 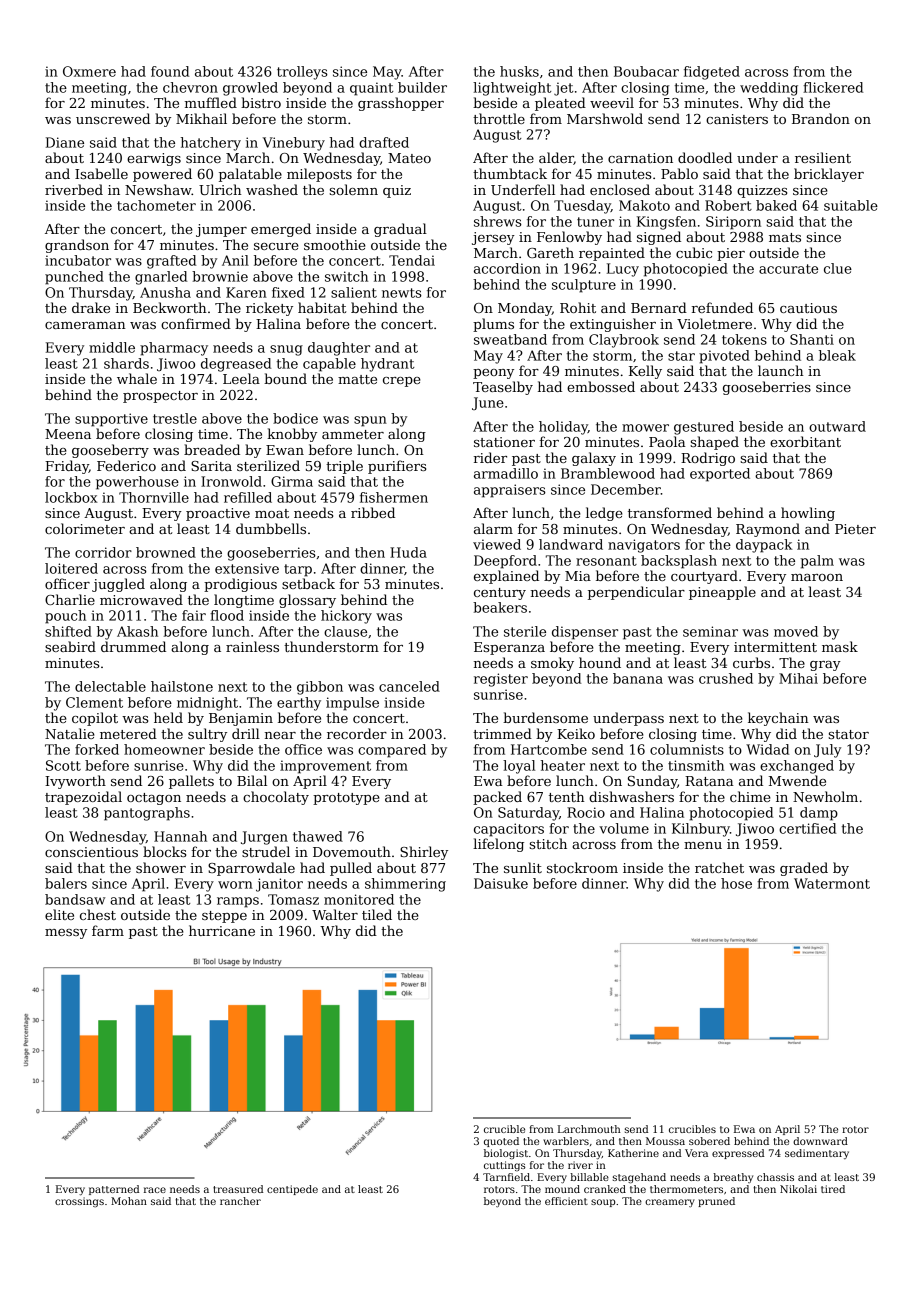 I want to click on gibbon, so click(x=320, y=688).
